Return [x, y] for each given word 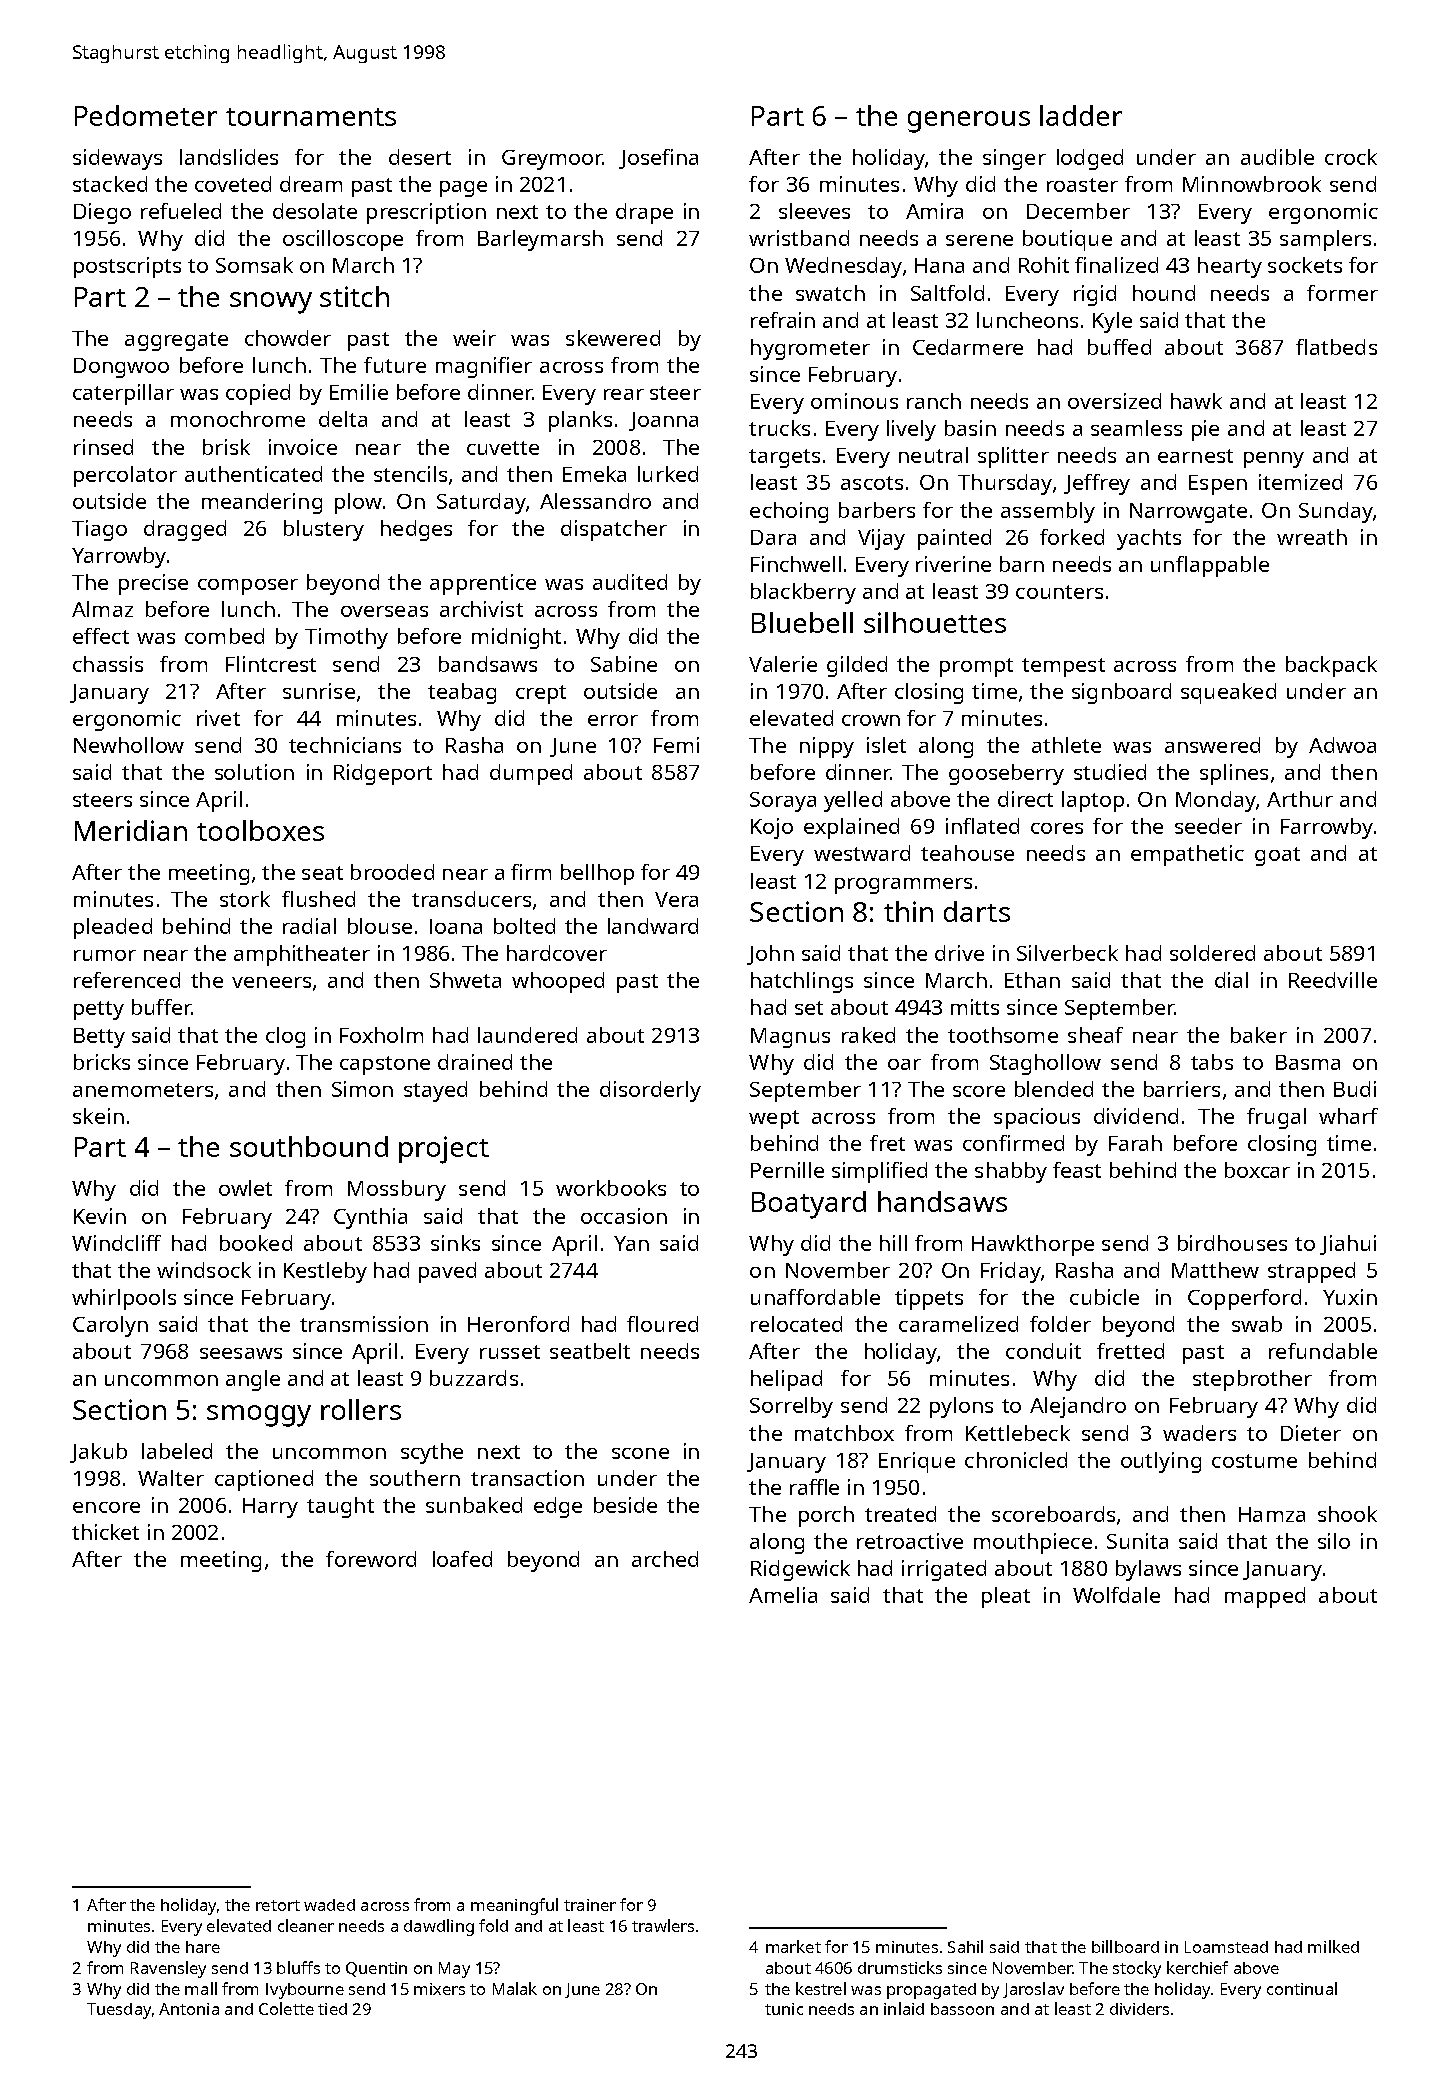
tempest [1063, 667]
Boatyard [809, 1205]
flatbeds [1336, 347]
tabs [1212, 1062]
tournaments [311, 117]
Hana [939, 265]
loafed [462, 1559]
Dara [773, 537]
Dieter [1311, 1433]
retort [278, 1905]
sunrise [319, 691]
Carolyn [110, 1326]
